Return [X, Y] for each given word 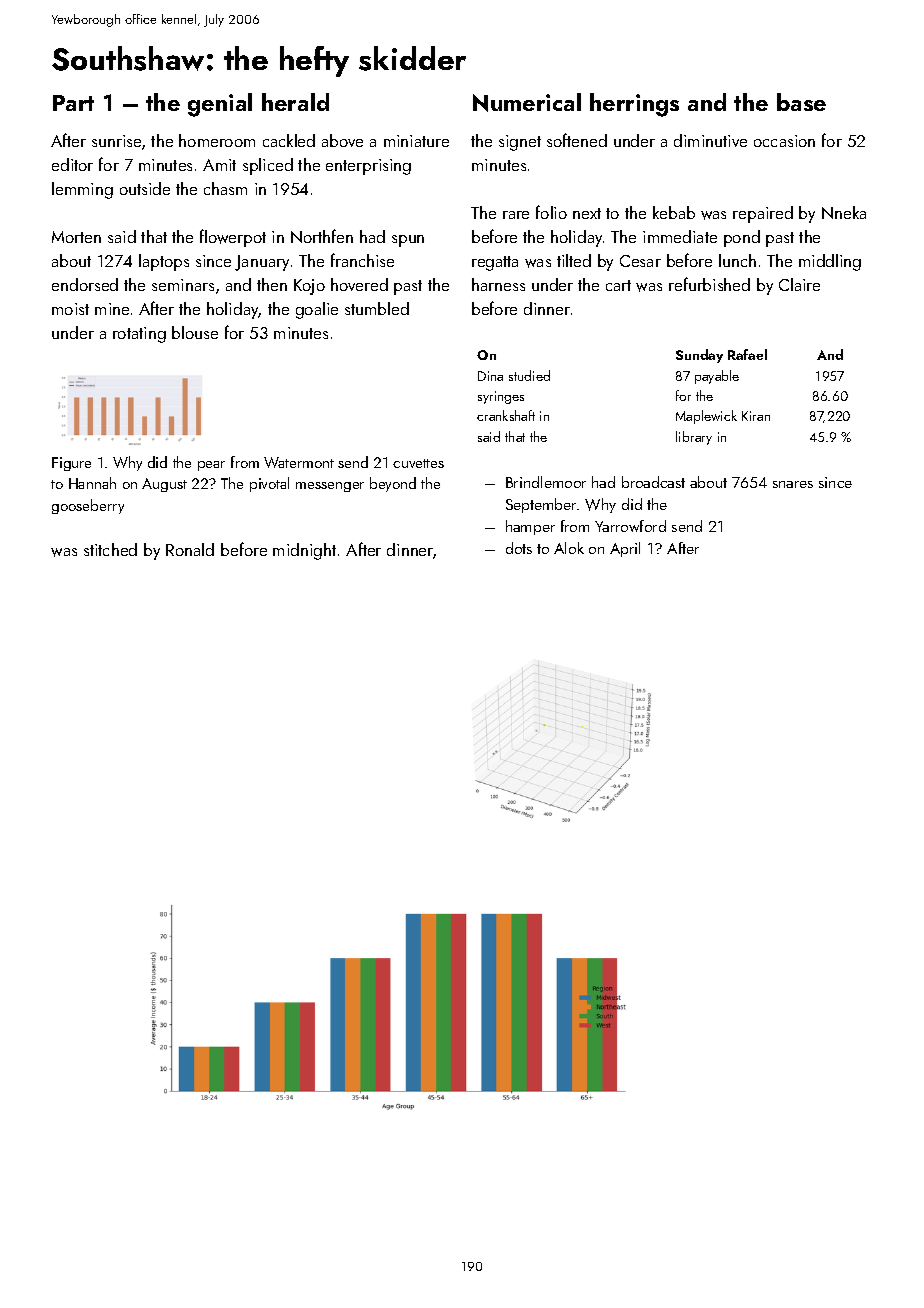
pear [211, 466]
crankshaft [506, 415]
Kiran [756, 416]
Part [73, 103]
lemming [82, 190]
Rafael [747, 354]
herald [295, 102]
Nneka [844, 212]
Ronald [190, 549]
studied [529, 375]
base [801, 102]
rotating [139, 335]
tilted [574, 260]
